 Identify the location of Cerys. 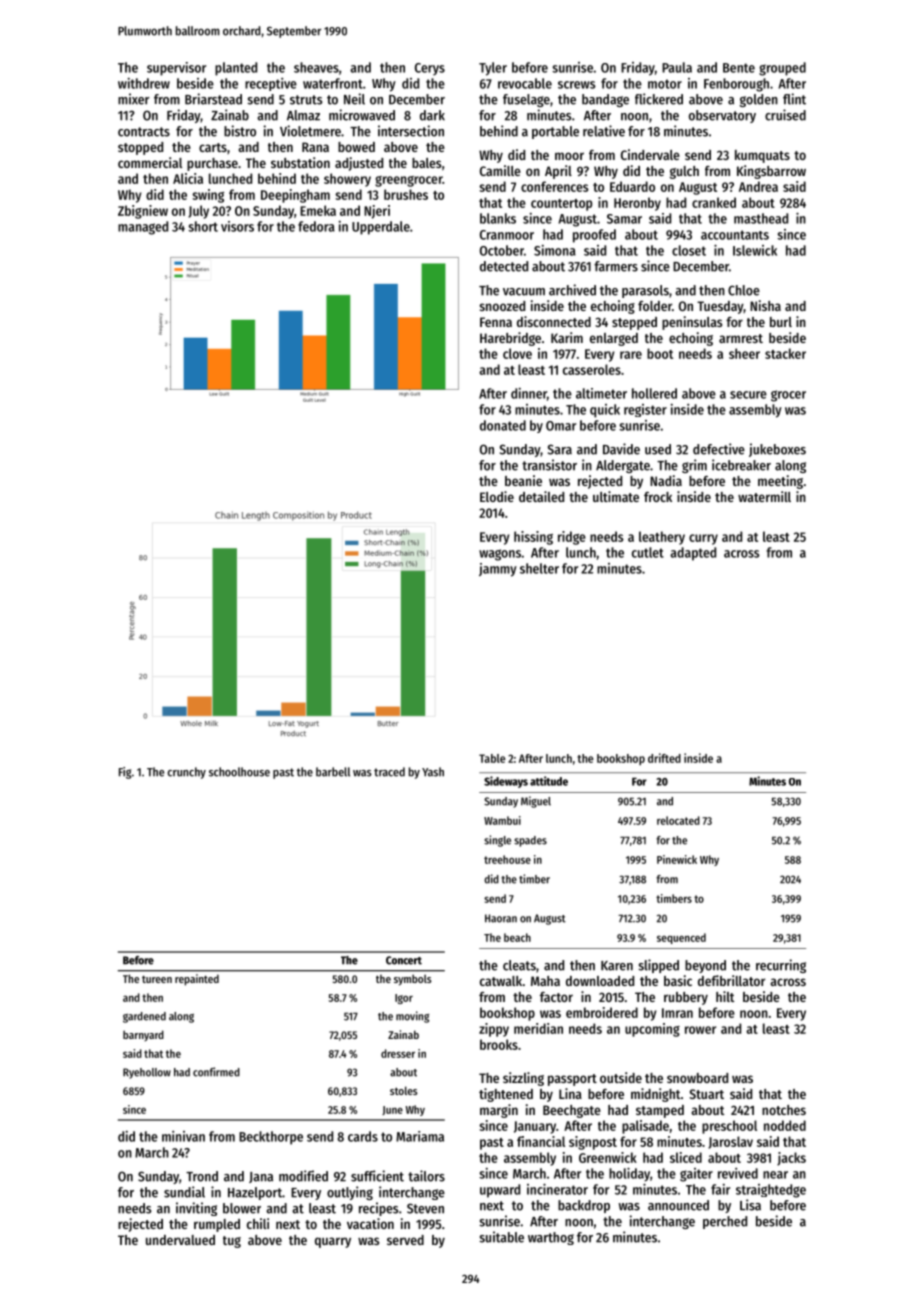
(430, 69).
